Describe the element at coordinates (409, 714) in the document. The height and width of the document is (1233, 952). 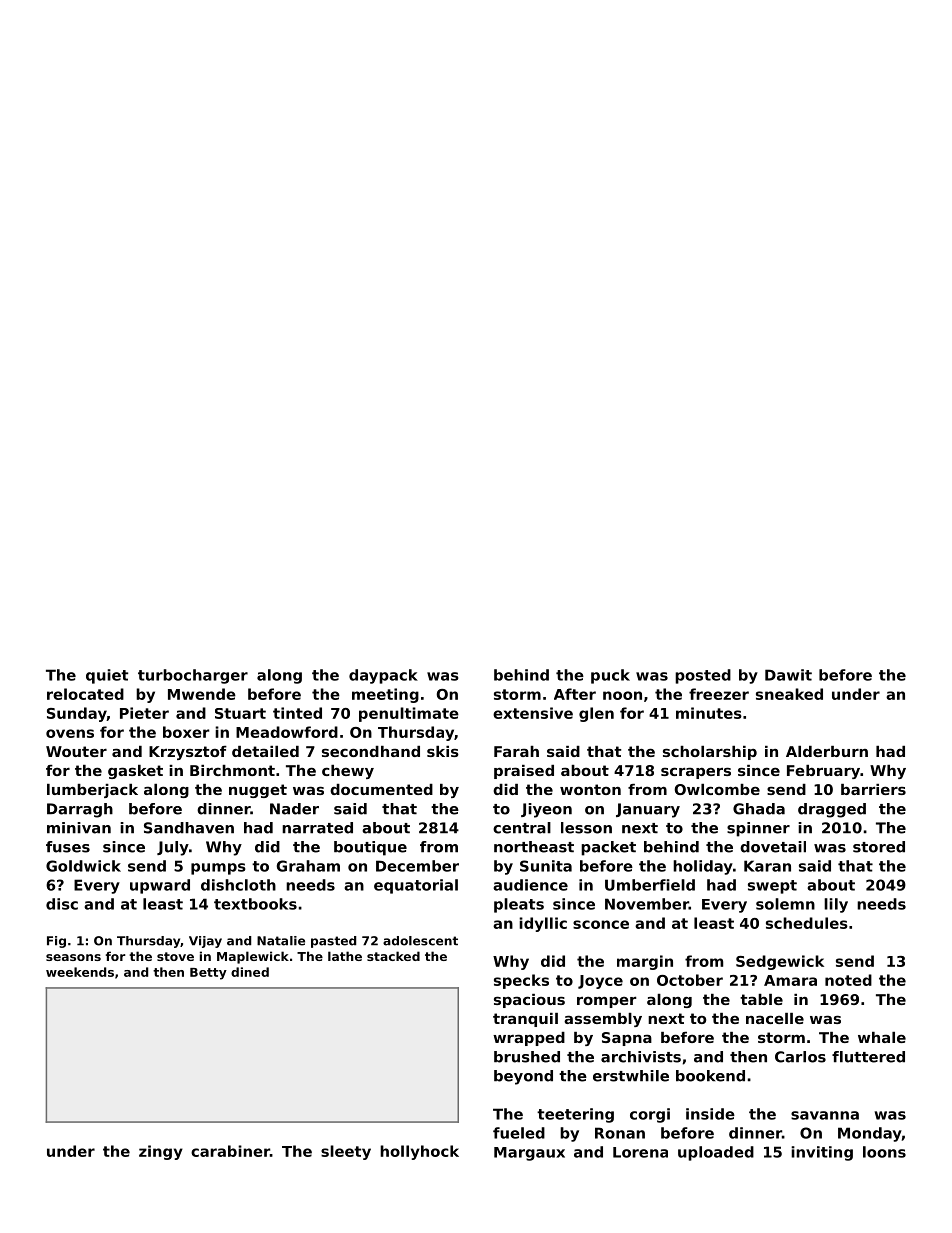
I see `penultimate` at that location.
